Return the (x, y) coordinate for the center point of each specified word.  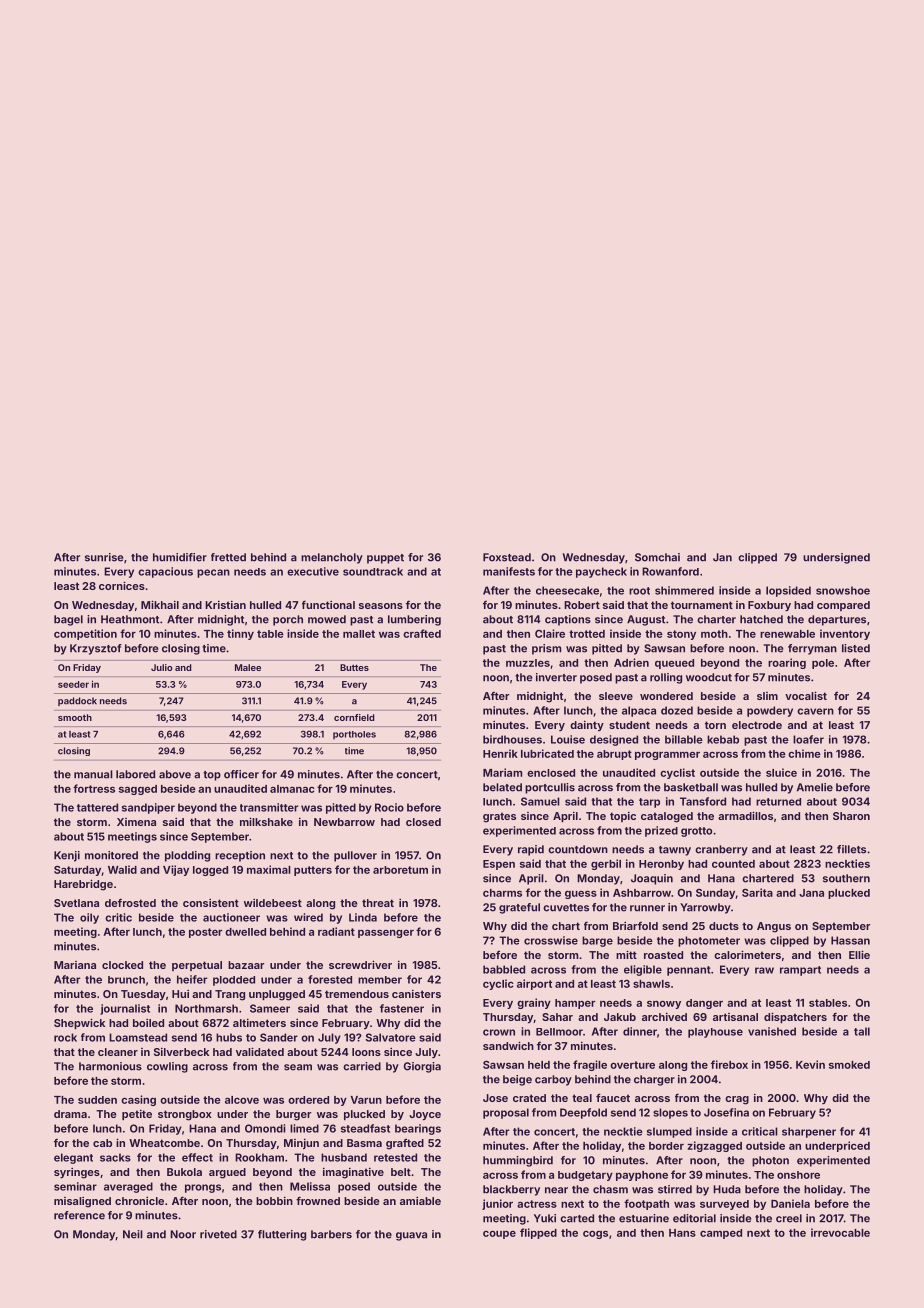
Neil (133, 1234)
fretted (228, 557)
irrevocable (840, 1232)
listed (856, 648)
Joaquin (652, 879)
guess (581, 895)
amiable (420, 1201)
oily (89, 918)
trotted (587, 634)
